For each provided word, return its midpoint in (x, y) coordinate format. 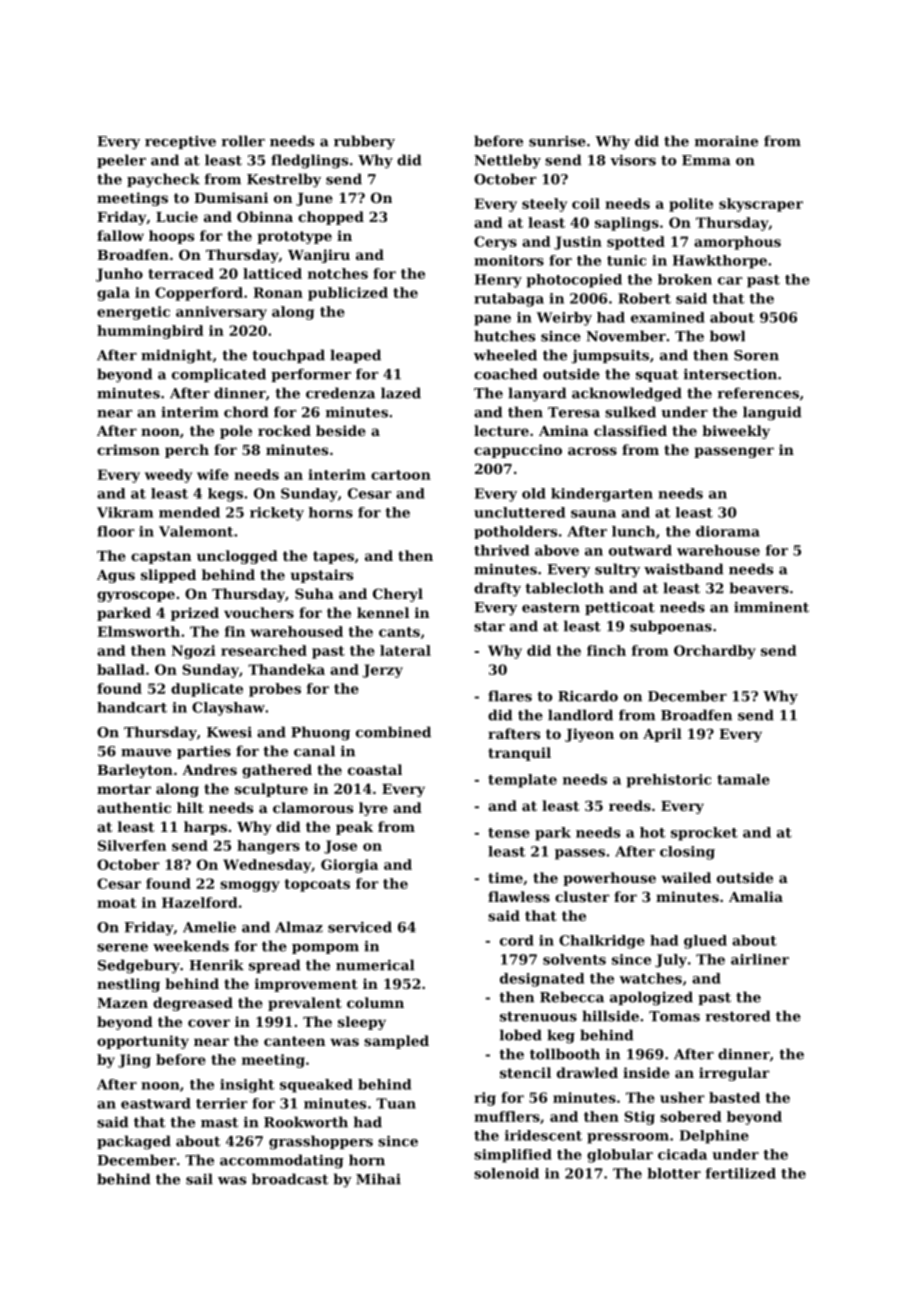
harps (205, 828)
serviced (360, 927)
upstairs (321, 576)
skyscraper (761, 205)
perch (187, 451)
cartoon (401, 475)
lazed (401, 393)
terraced (181, 273)
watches (650, 978)
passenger (734, 452)
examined (668, 317)
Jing (134, 1061)
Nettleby (507, 161)
